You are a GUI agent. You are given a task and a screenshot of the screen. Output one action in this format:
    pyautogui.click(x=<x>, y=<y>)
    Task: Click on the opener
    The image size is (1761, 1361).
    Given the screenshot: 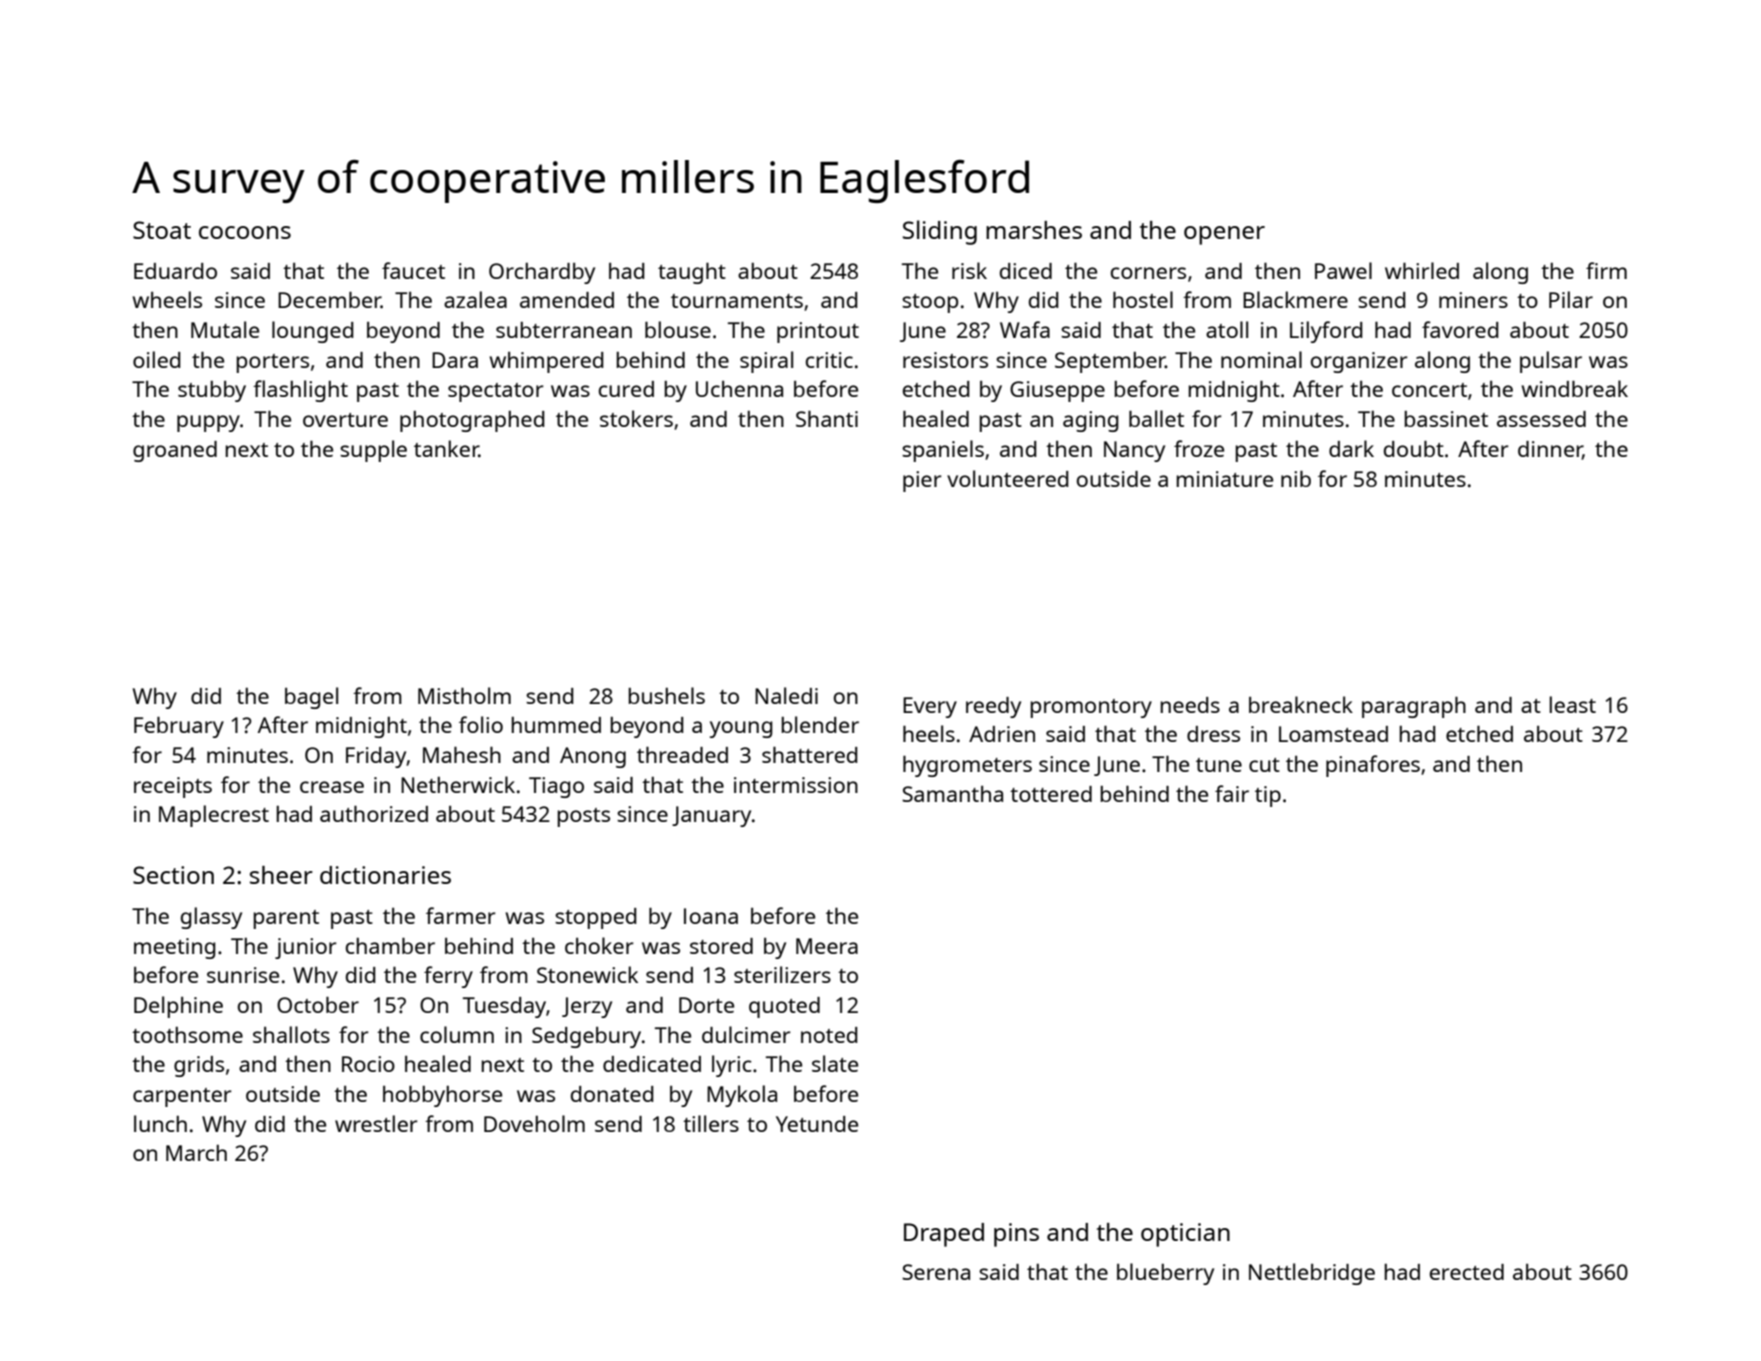 What is the action you would take?
    pyautogui.click(x=1224, y=235)
